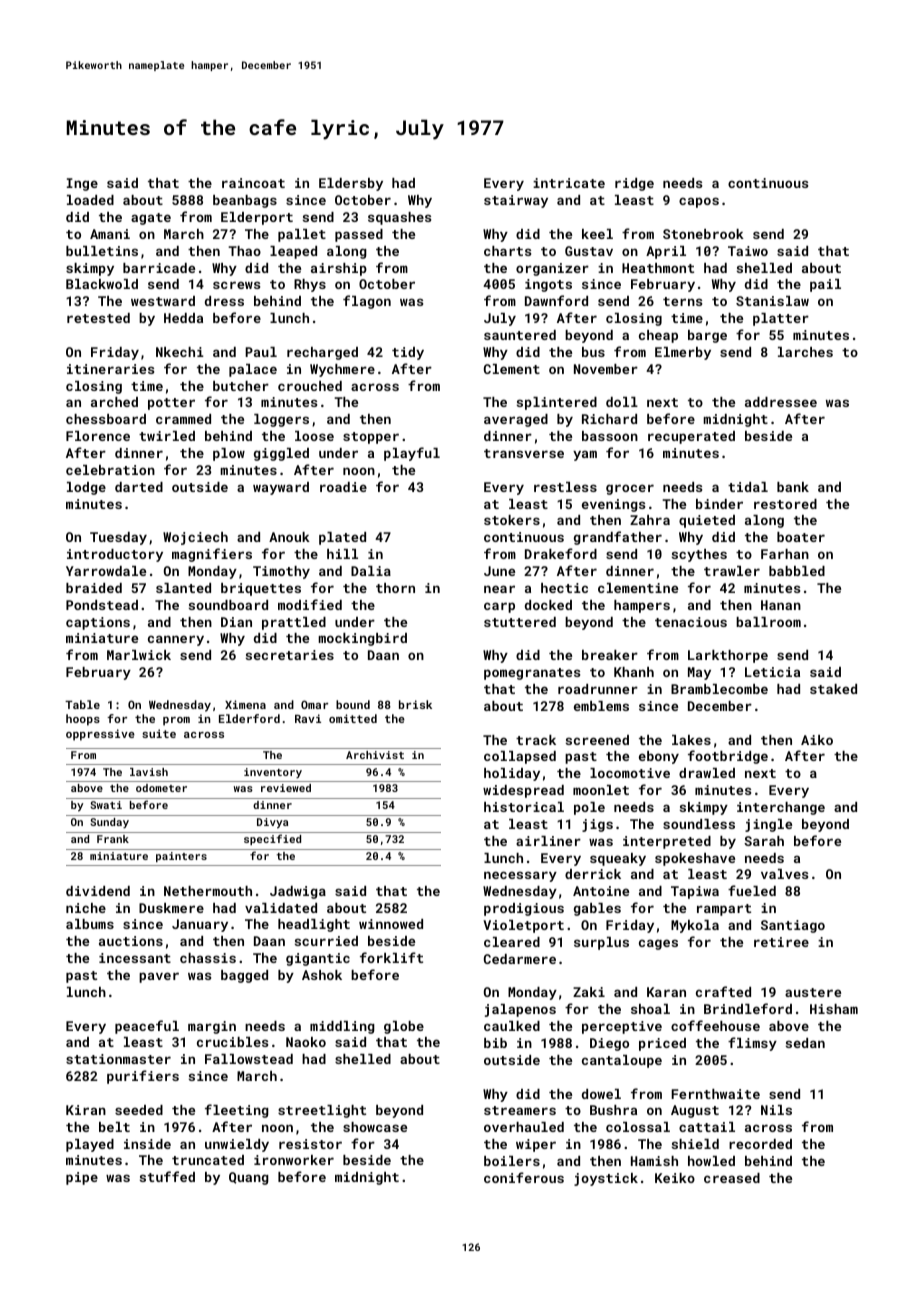 This page has width=924, height=1308. I want to click on winnowed, so click(391, 924).
